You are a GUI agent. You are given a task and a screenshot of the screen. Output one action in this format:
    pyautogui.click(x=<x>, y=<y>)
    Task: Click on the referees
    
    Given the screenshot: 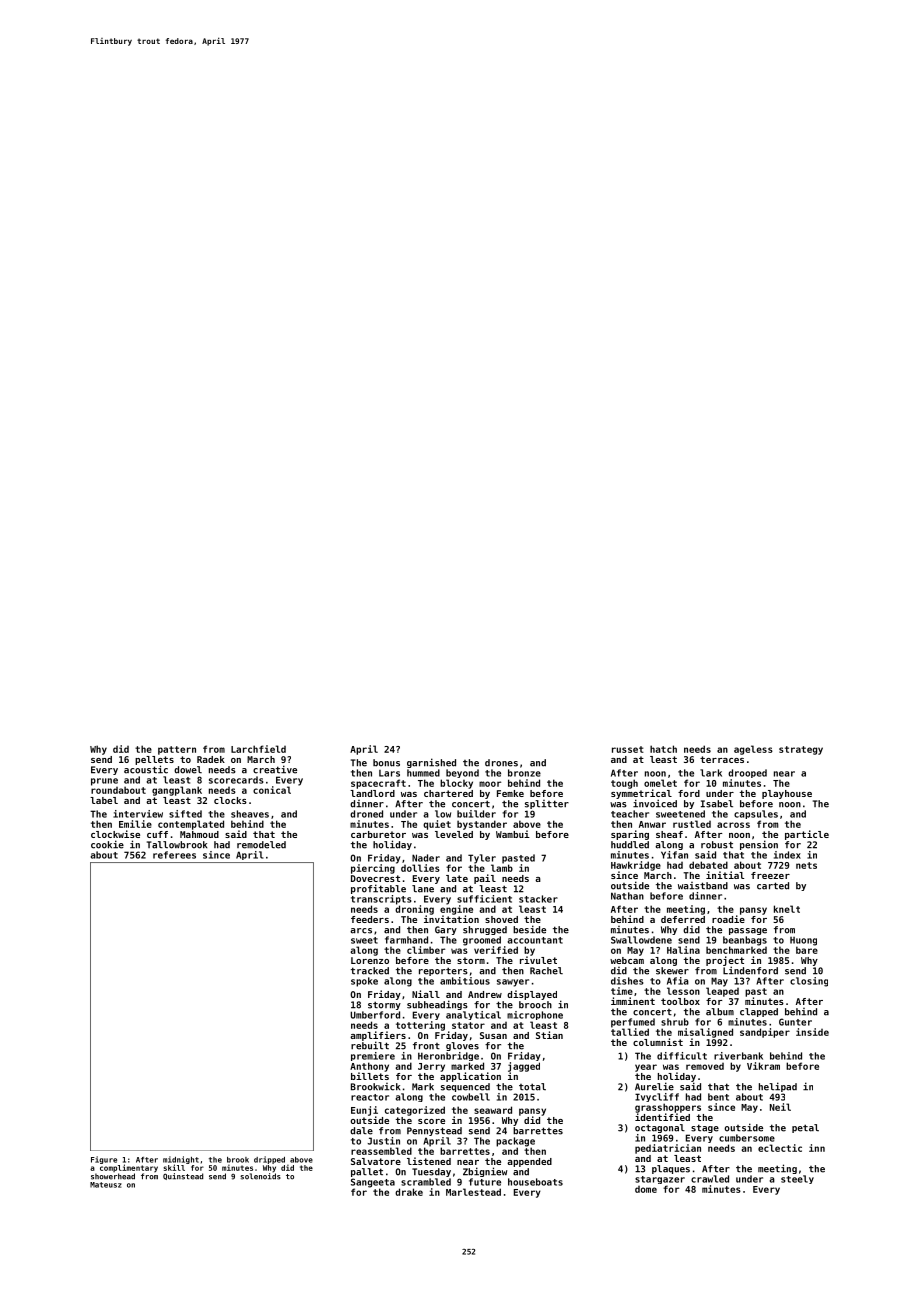 What is the action you would take?
    pyautogui.click(x=174, y=855)
